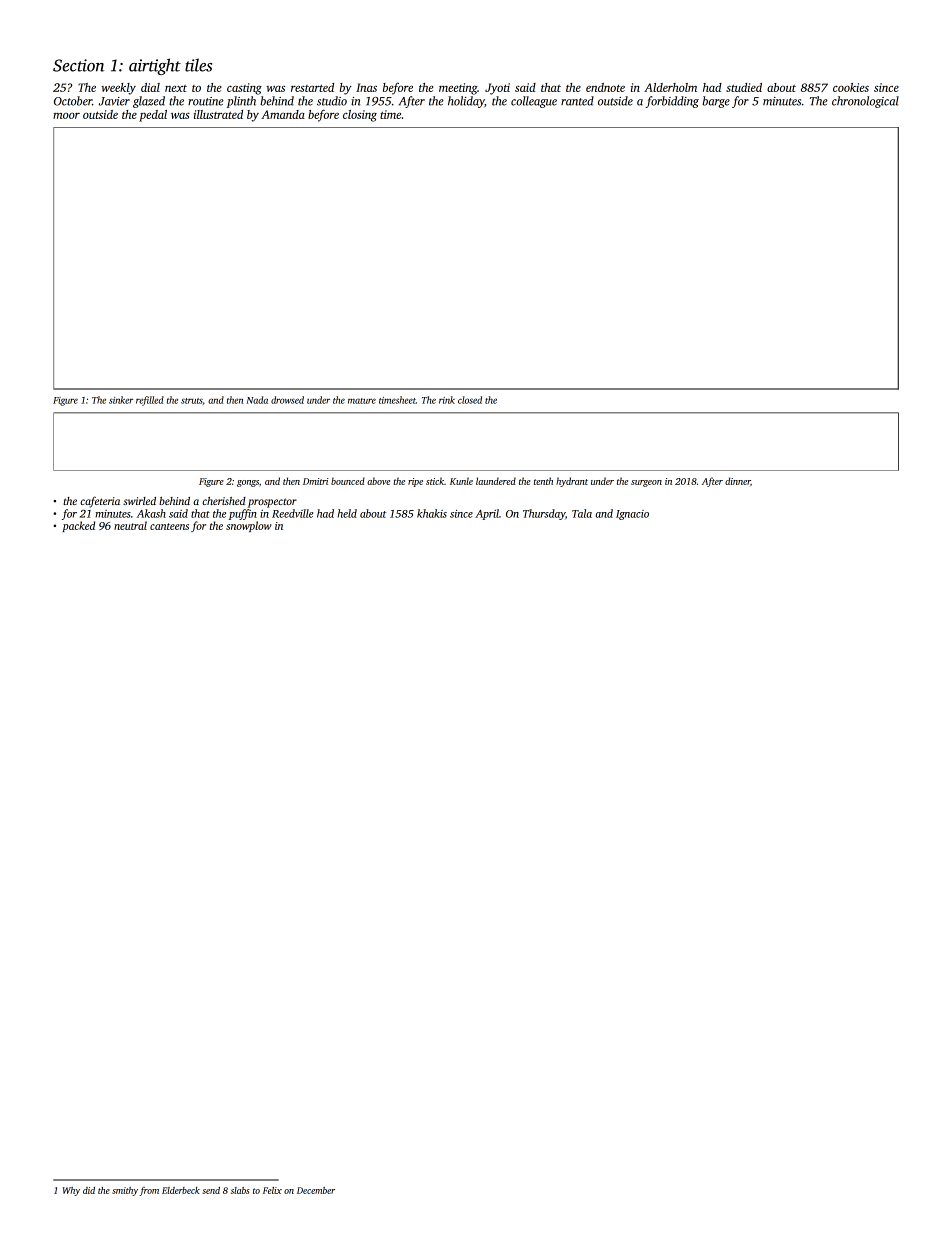  Describe the element at coordinates (366, 87) in the screenshot. I see `Inas` at that location.
